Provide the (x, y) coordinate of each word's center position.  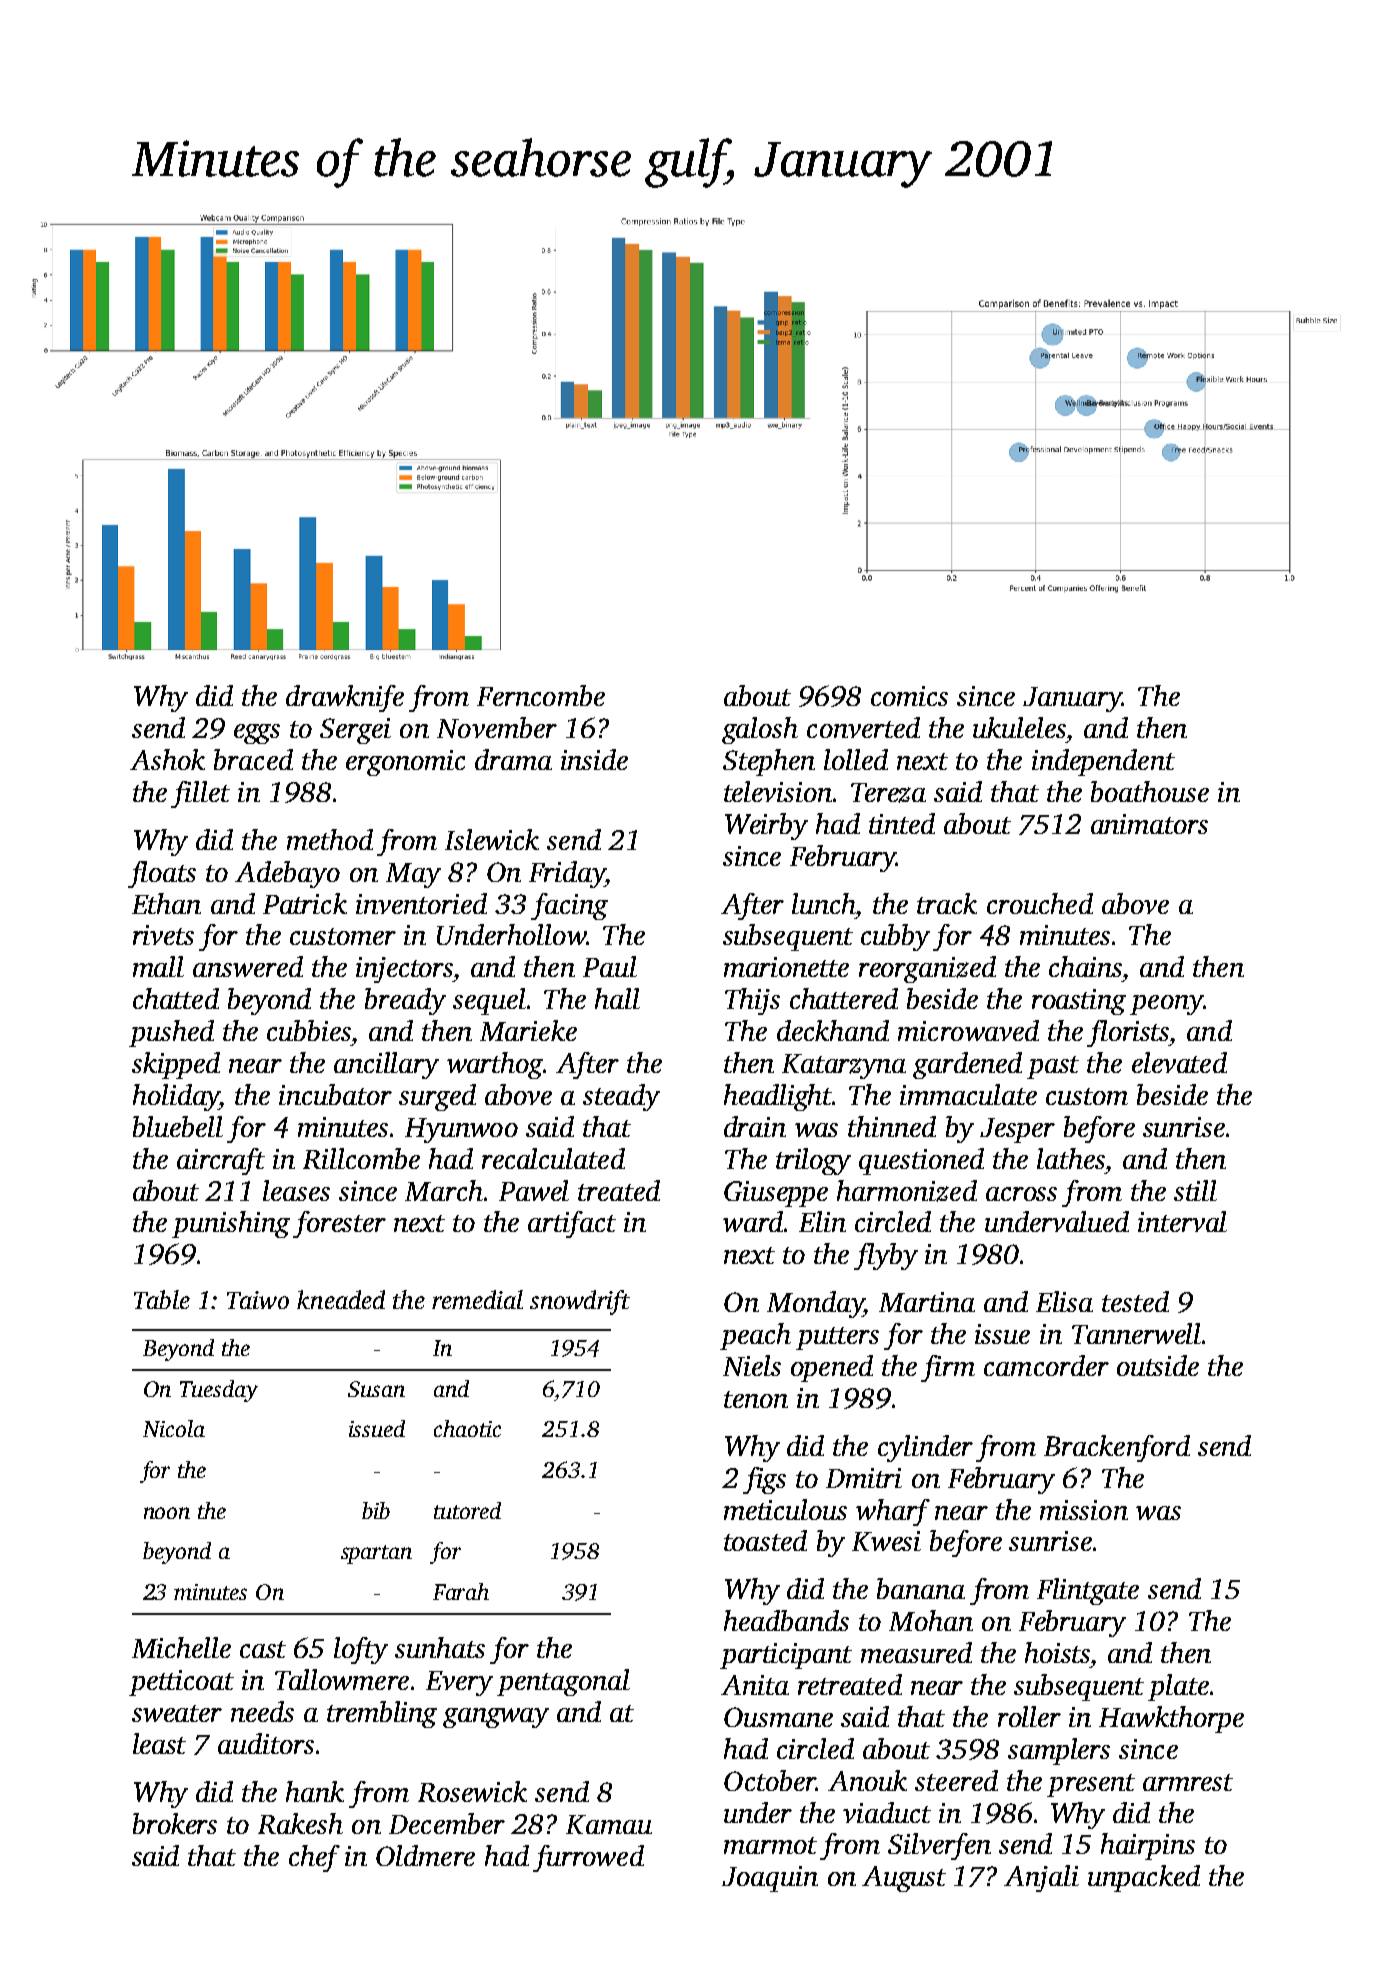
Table (162, 1299)
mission (1084, 1510)
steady (621, 1097)
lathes (1071, 1158)
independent (1103, 762)
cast (263, 1649)
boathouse (1150, 791)
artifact (572, 1224)
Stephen (769, 762)
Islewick (492, 839)
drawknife (345, 698)
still (1195, 1190)
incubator (335, 1094)
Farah (461, 1591)
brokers (175, 1823)
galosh (760, 730)
